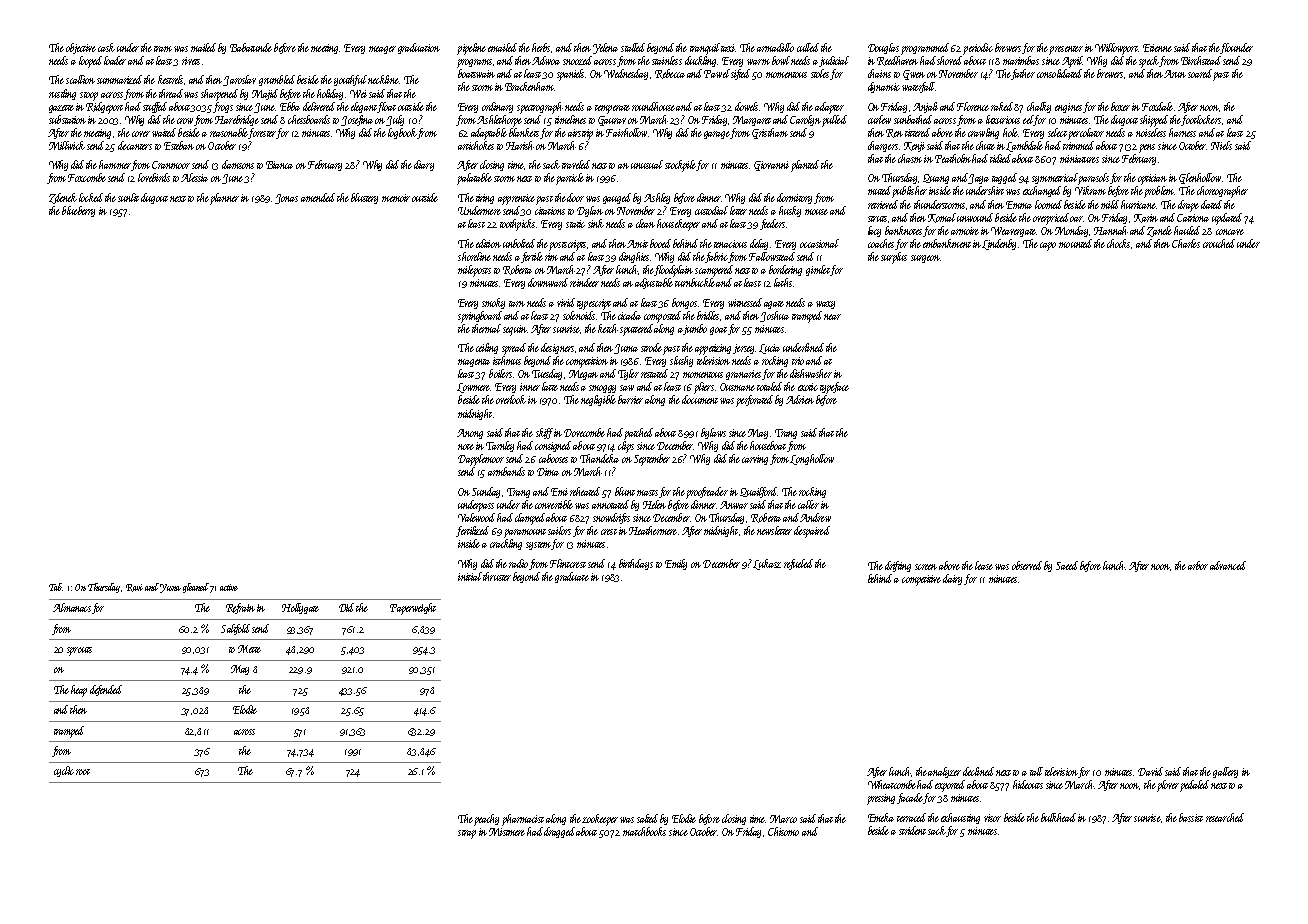 This page has height=924, width=1308. I want to click on tranquil, so click(705, 49).
